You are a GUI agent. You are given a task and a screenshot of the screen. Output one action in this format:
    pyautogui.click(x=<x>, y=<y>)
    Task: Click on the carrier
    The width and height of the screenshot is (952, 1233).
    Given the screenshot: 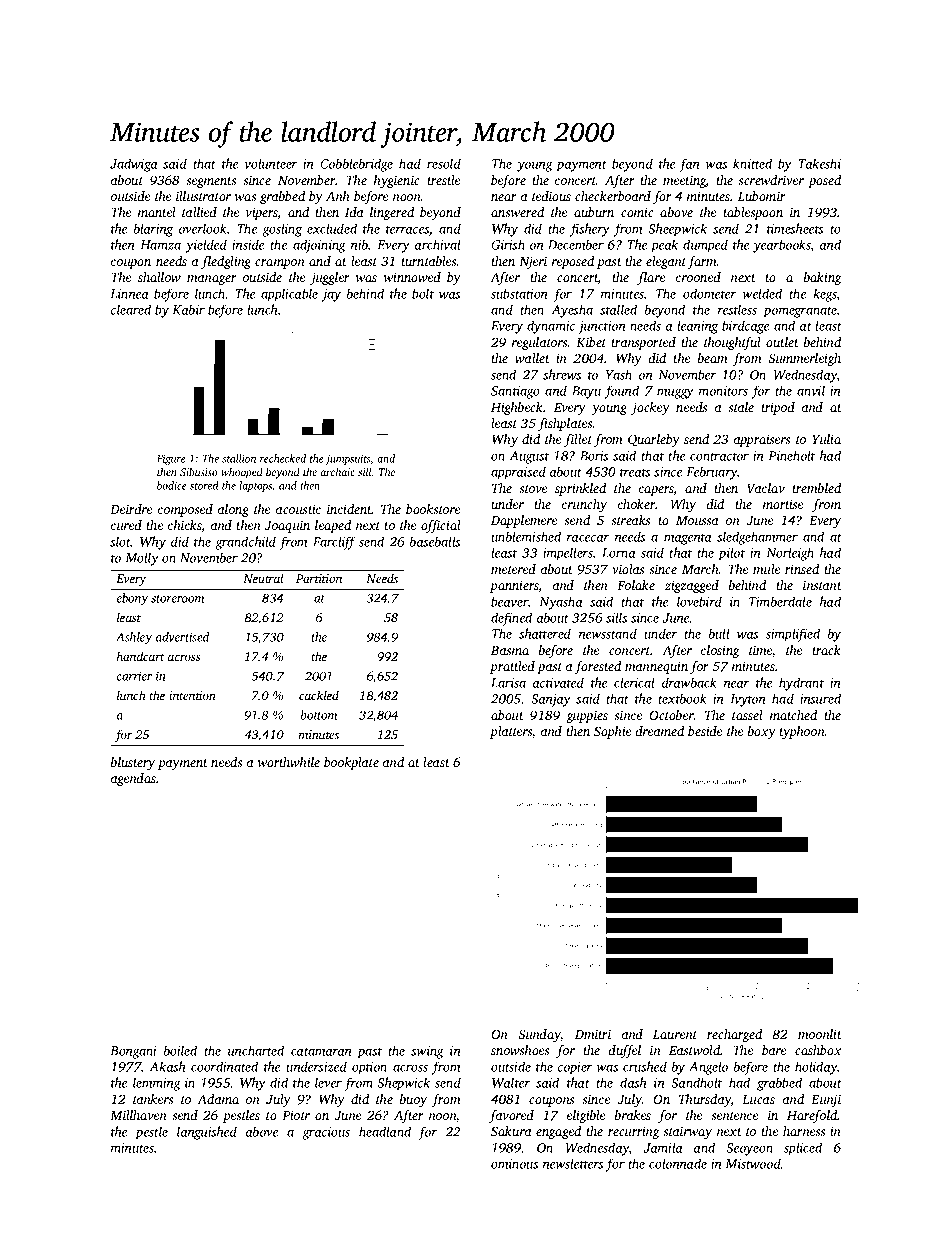 What is the action you would take?
    pyautogui.click(x=134, y=676)
